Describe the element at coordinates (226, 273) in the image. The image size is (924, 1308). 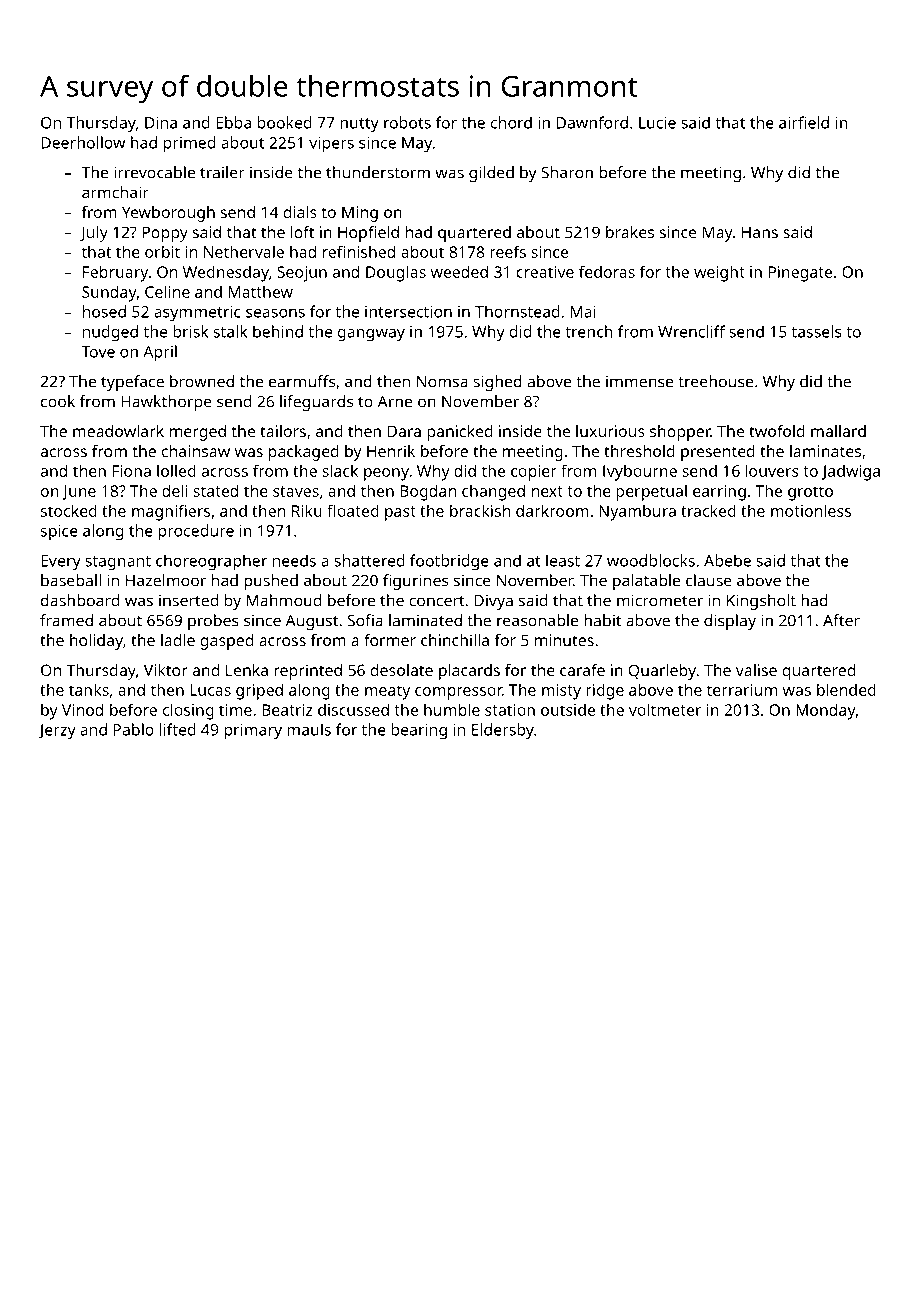
I see `Wednesday` at that location.
